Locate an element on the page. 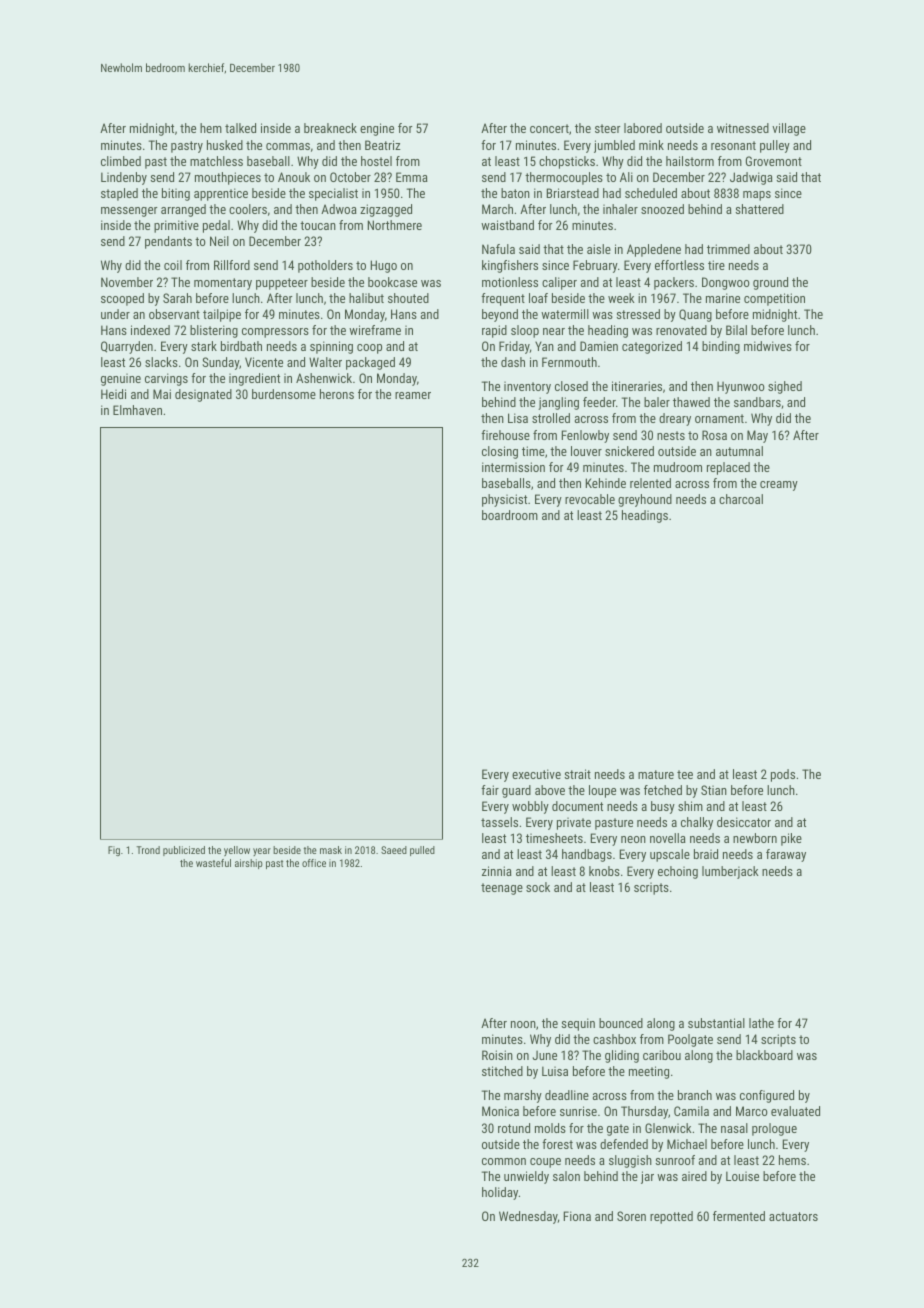 The height and width of the page is (1308, 924). mink is located at coordinates (651, 145).
